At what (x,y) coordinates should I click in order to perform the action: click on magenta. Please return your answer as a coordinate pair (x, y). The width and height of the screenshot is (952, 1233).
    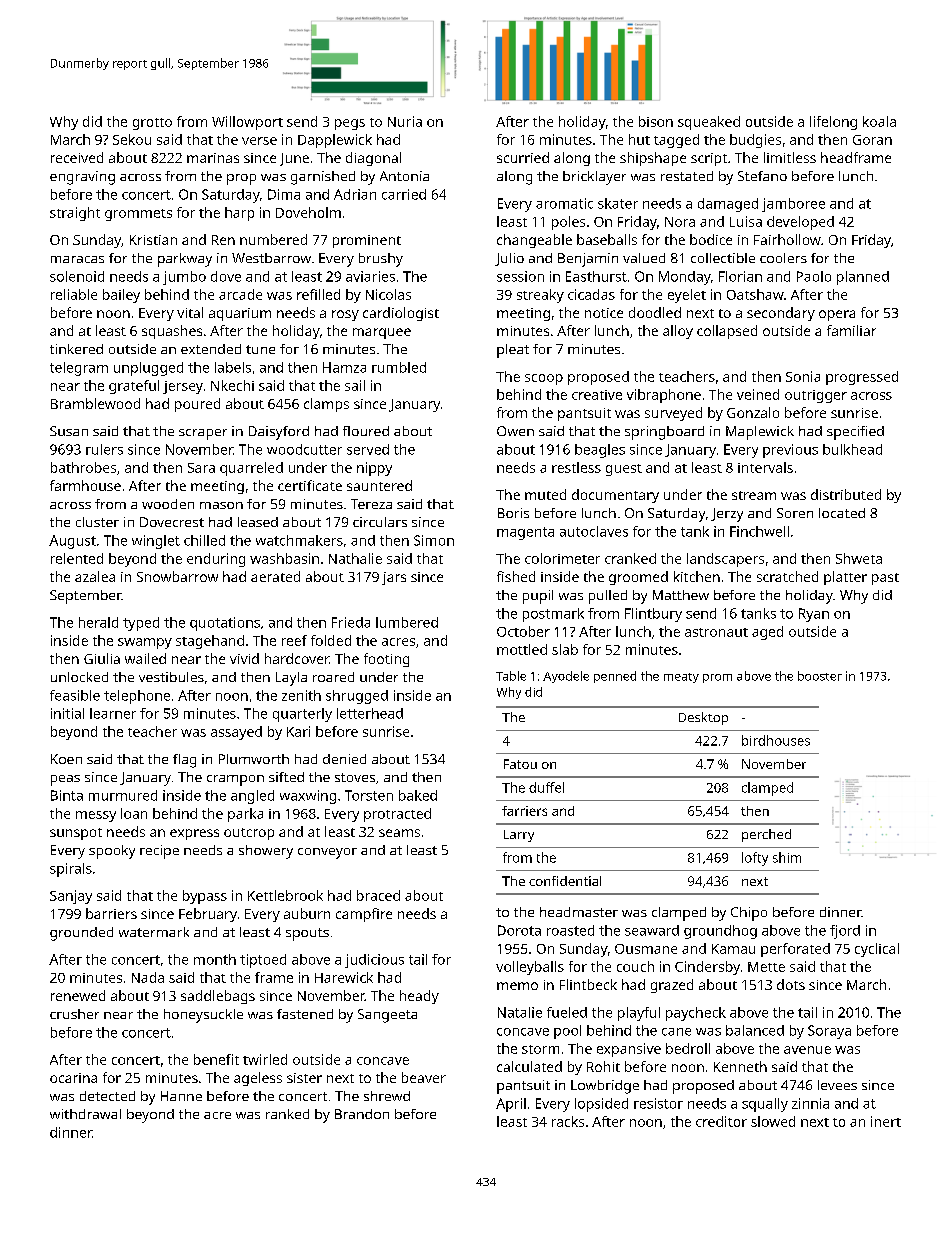
    Looking at the image, I should click on (525, 533).
